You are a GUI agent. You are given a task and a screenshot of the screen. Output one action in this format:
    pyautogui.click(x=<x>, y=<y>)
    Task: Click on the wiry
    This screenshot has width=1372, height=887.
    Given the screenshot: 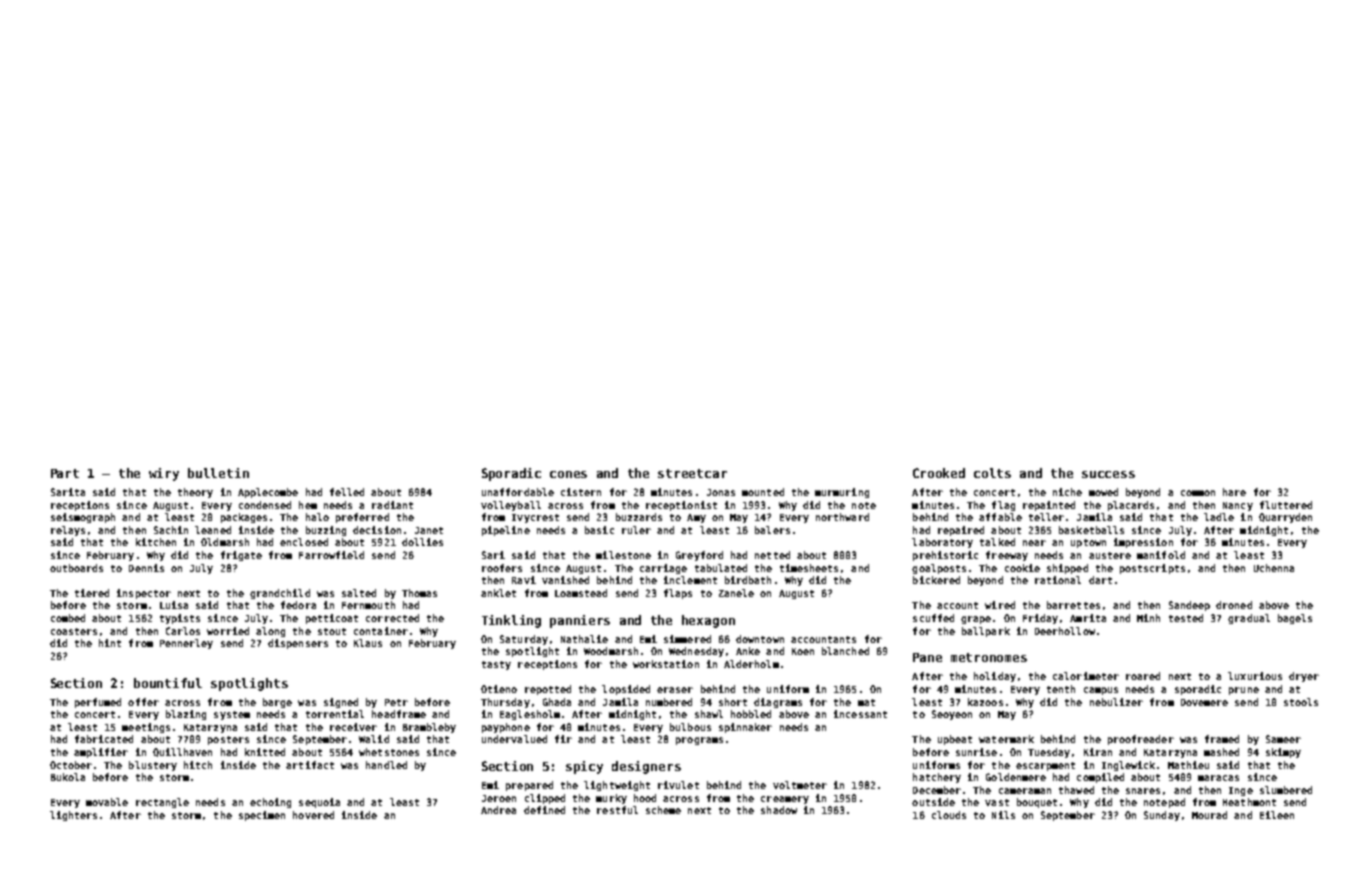 What is the action you would take?
    pyautogui.click(x=164, y=474)
